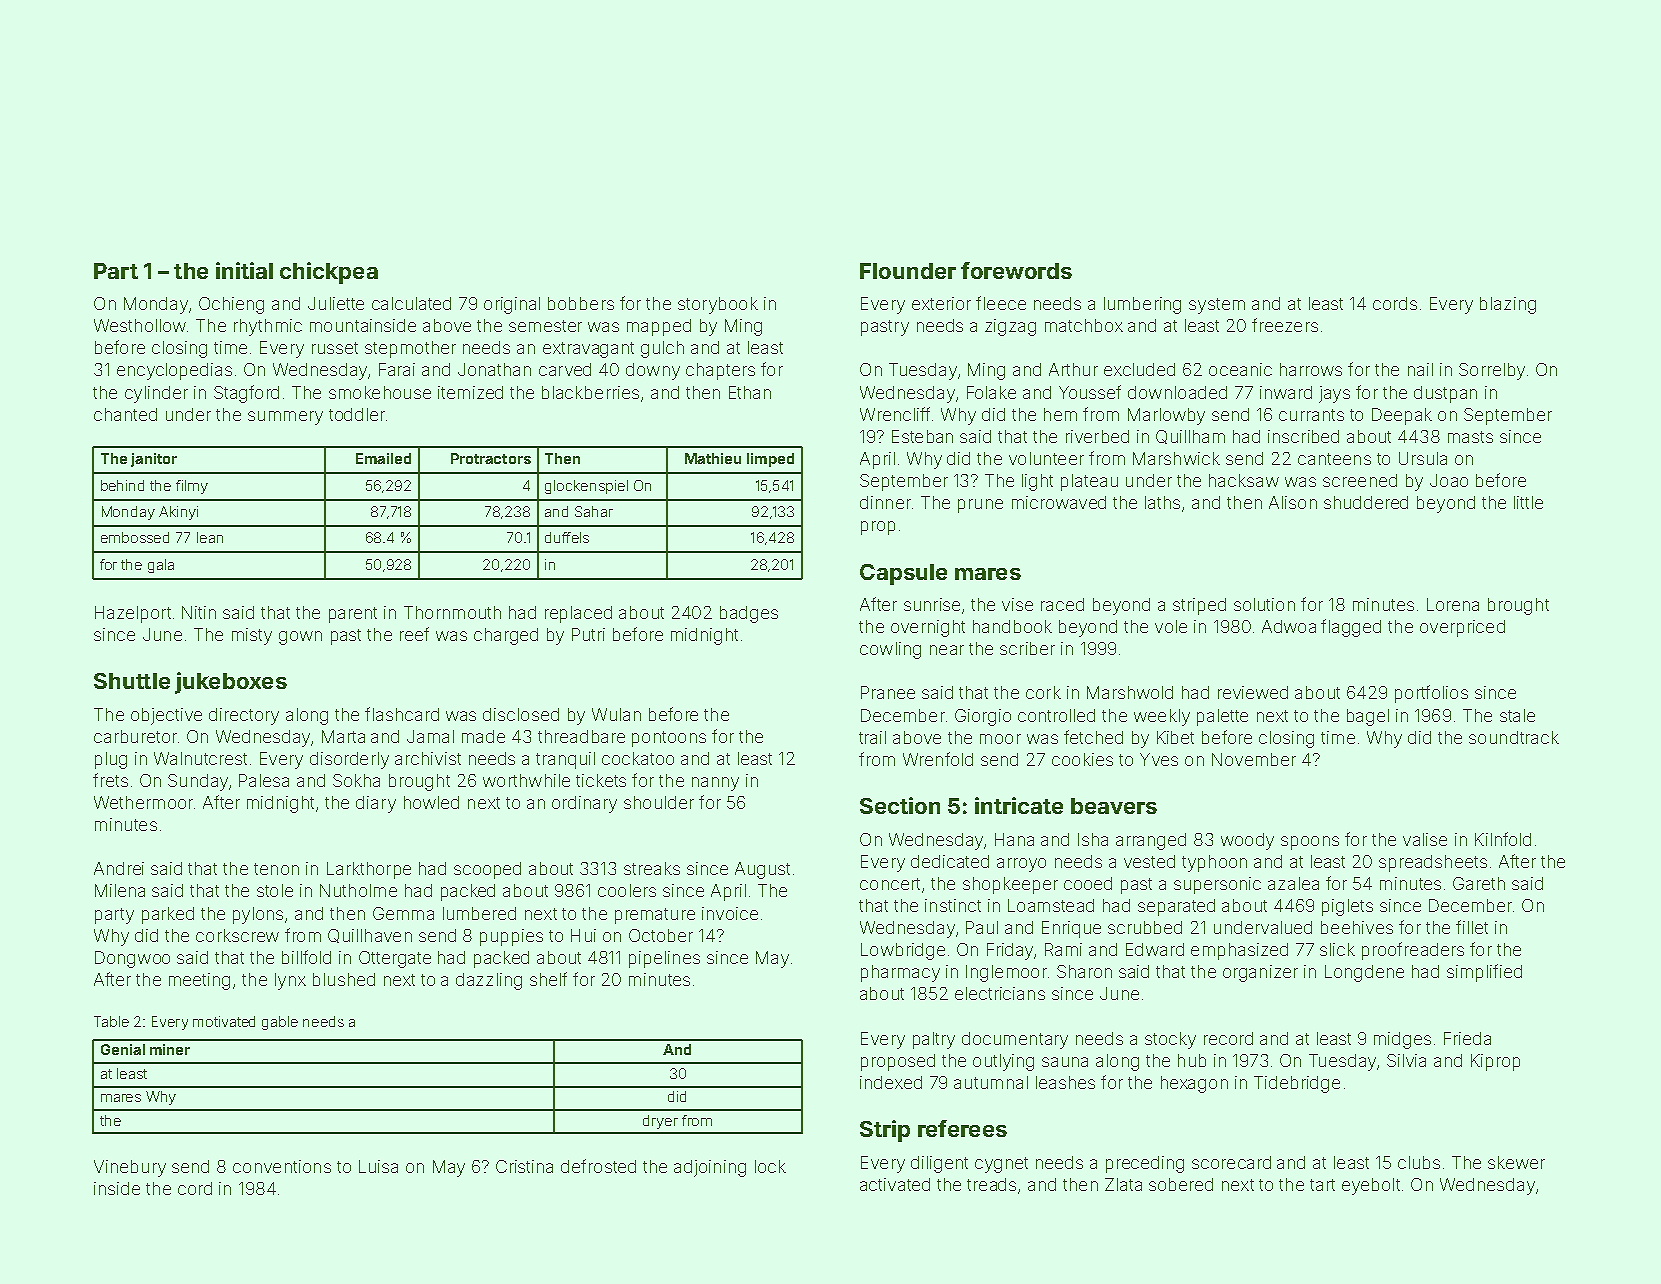 This screenshot has width=1661, height=1284. Describe the element at coordinates (1162, 502) in the screenshot. I see `laths` at that location.
